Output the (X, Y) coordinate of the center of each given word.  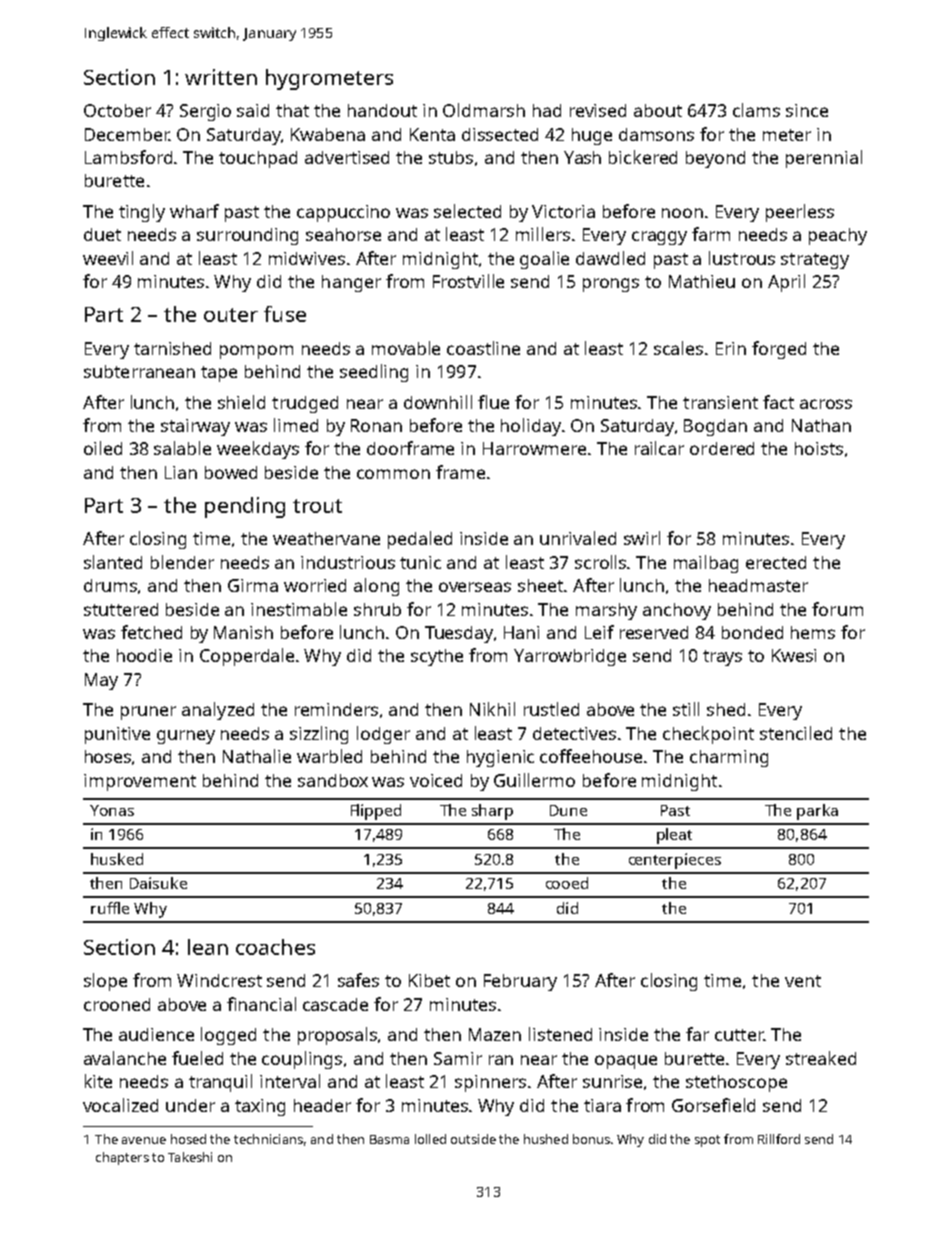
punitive (117, 735)
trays (722, 658)
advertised (347, 157)
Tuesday (459, 634)
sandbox (333, 780)
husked (117, 859)
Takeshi (190, 1157)
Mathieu (702, 281)
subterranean (139, 371)
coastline (483, 348)
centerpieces (675, 861)
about (658, 110)
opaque (626, 1062)
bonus (591, 1139)
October (117, 110)
